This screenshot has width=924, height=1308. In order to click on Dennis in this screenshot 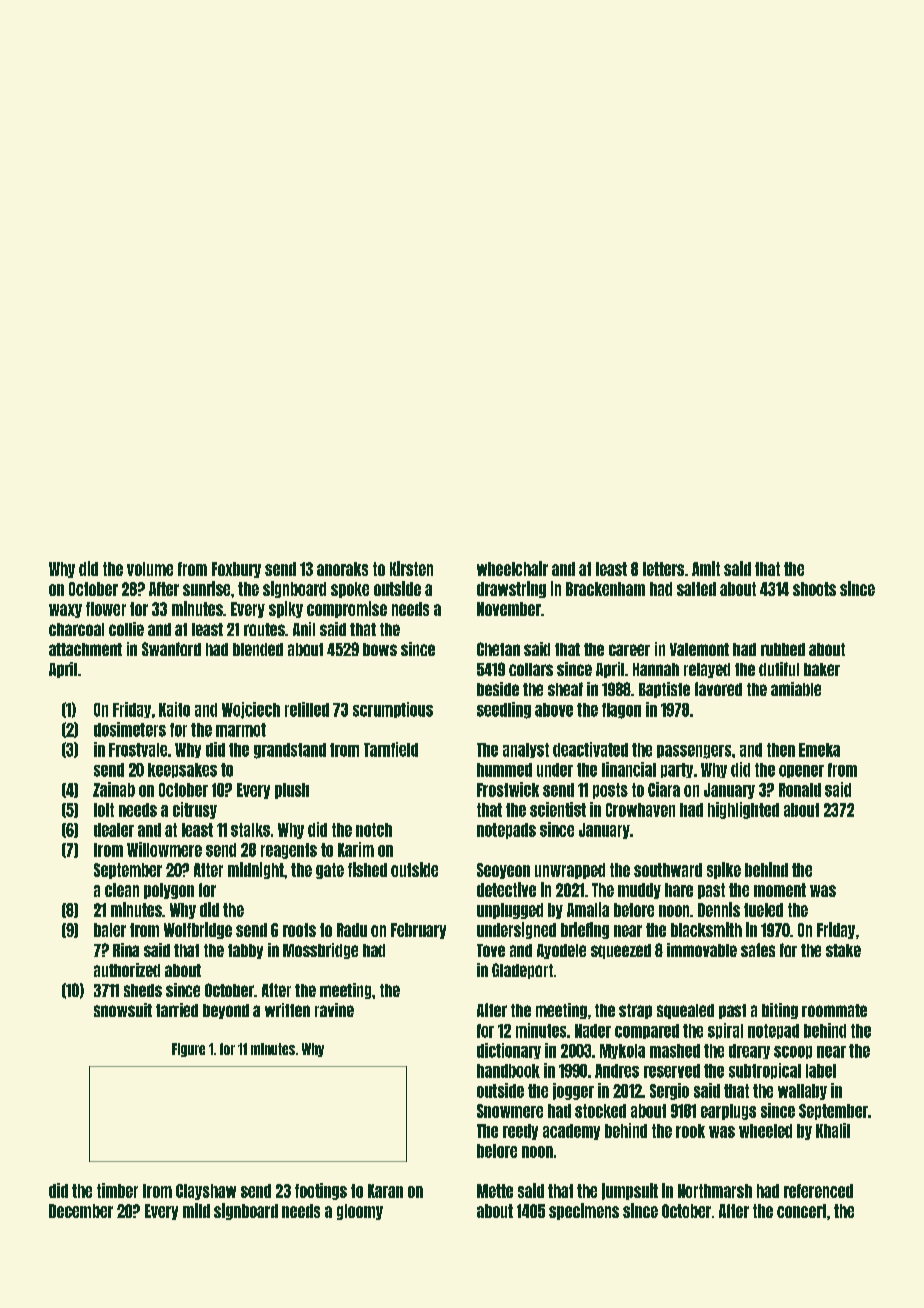, I will do `click(719, 909)`.
